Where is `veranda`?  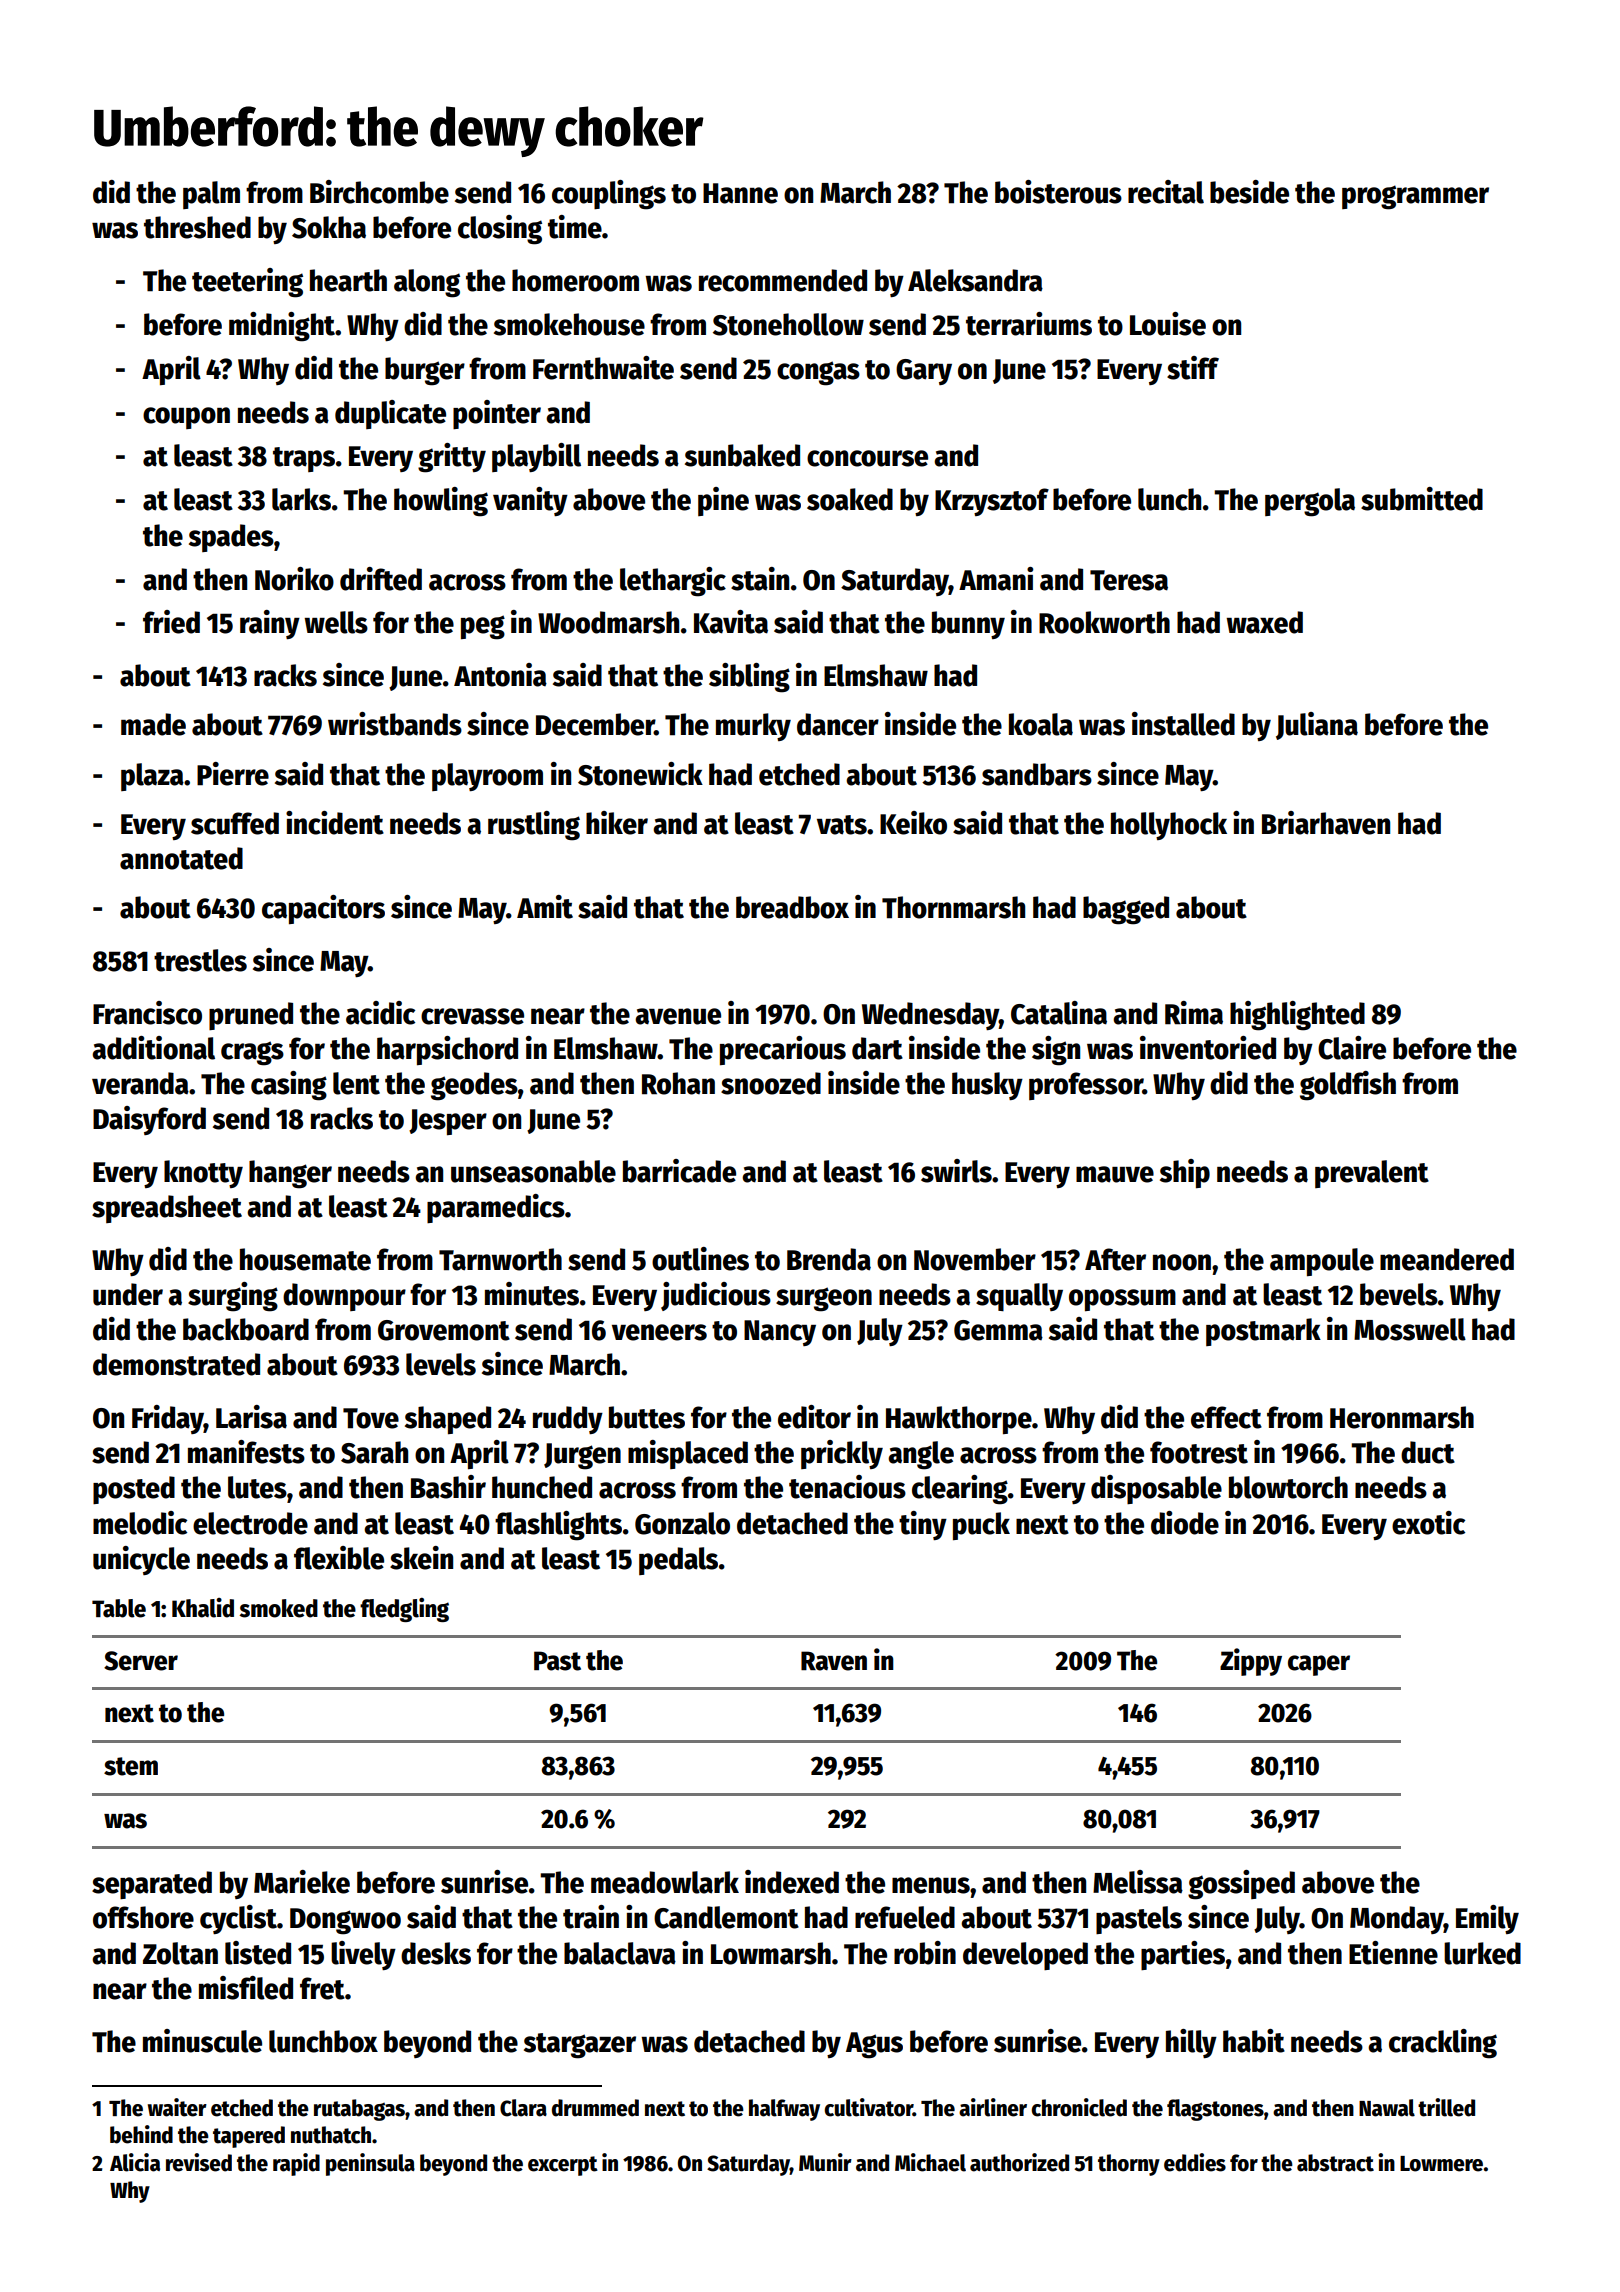 veranda is located at coordinates (140, 1083).
